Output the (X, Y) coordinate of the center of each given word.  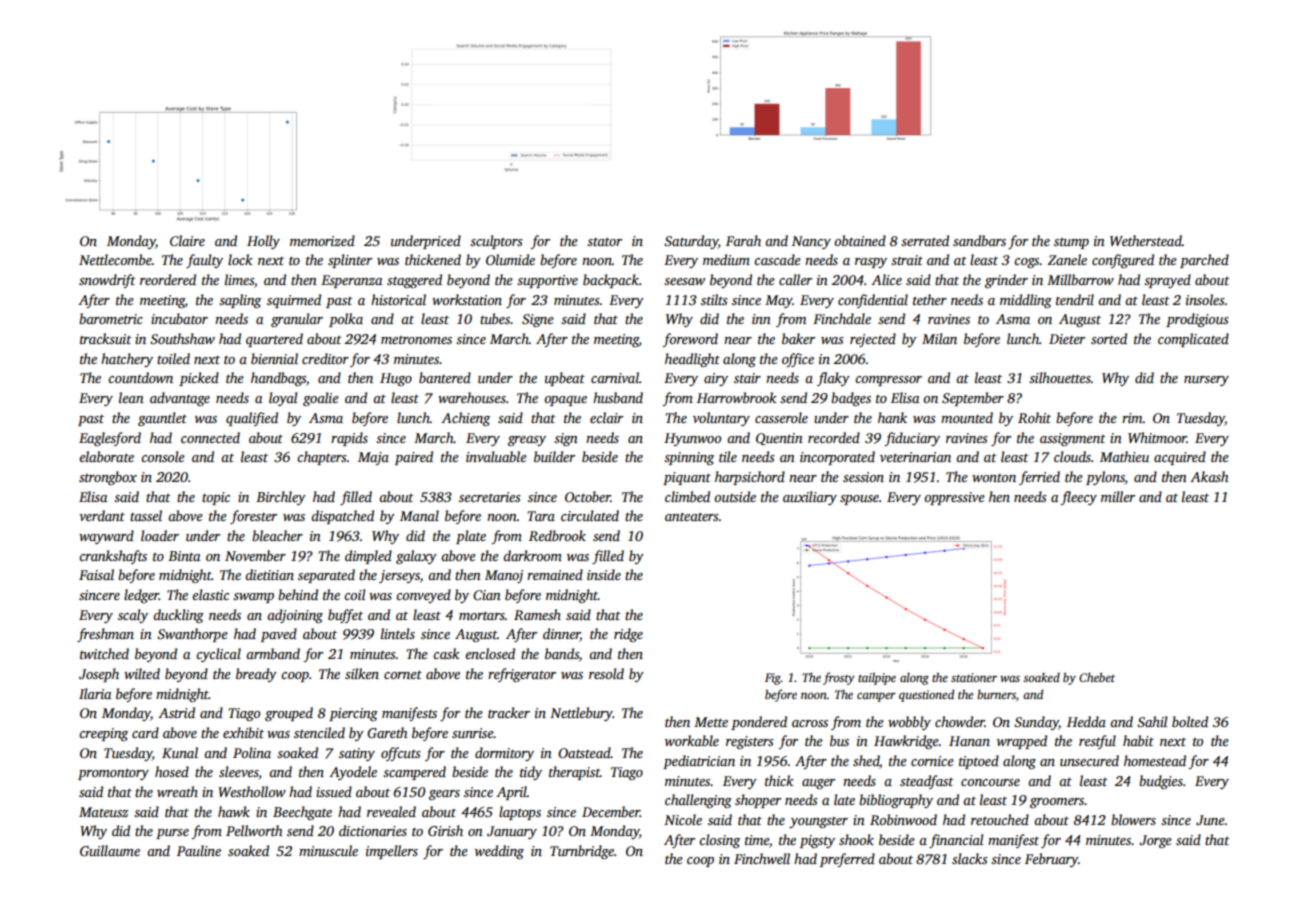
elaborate (106, 456)
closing (719, 841)
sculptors (496, 242)
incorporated (837, 458)
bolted (1190, 721)
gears (444, 795)
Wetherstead (1146, 240)
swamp (253, 598)
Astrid (176, 712)
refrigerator (522, 675)
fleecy (1079, 498)
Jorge (1155, 841)
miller (1118, 496)
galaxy (416, 557)
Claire (187, 240)
